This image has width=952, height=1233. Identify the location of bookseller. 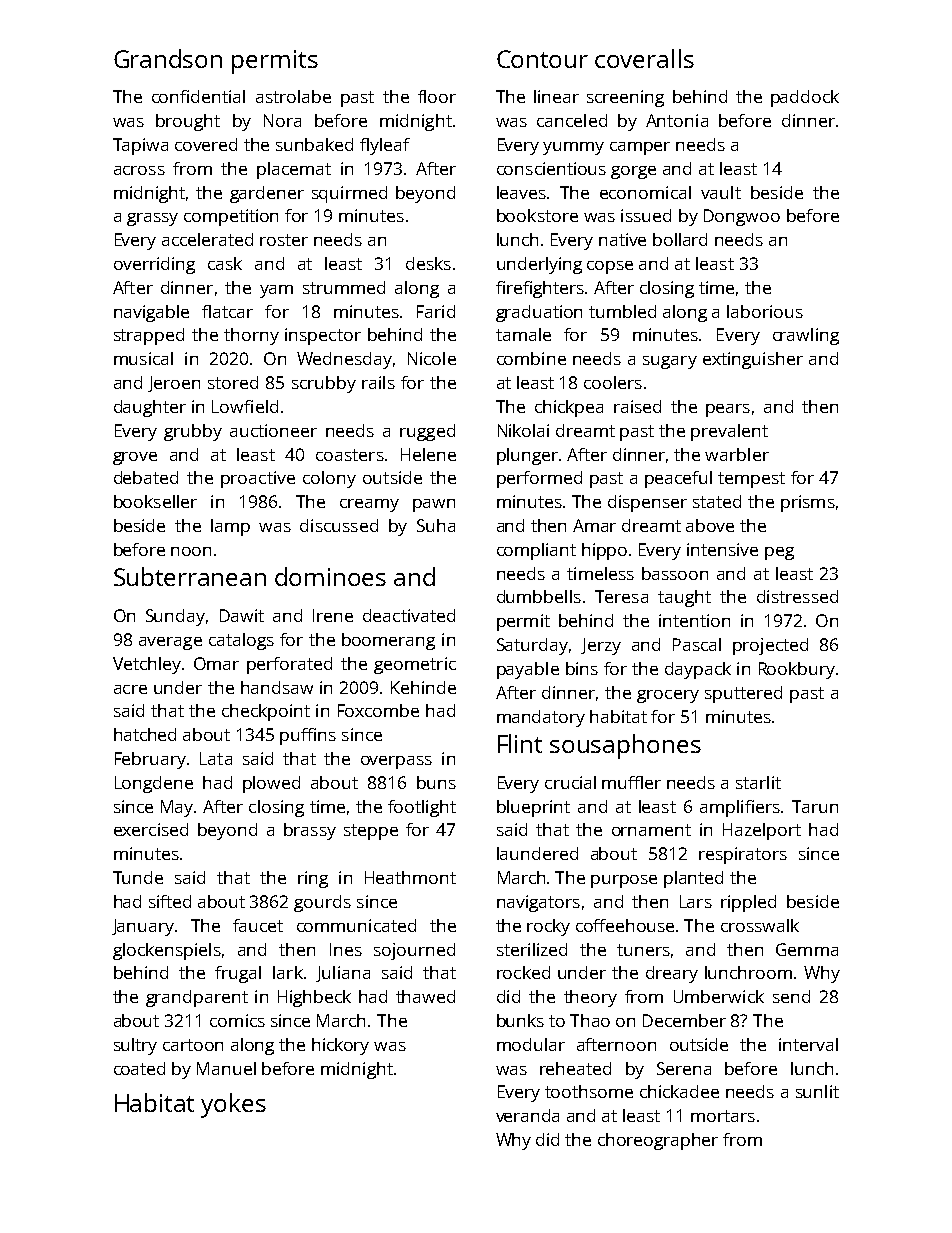
(155, 501).
